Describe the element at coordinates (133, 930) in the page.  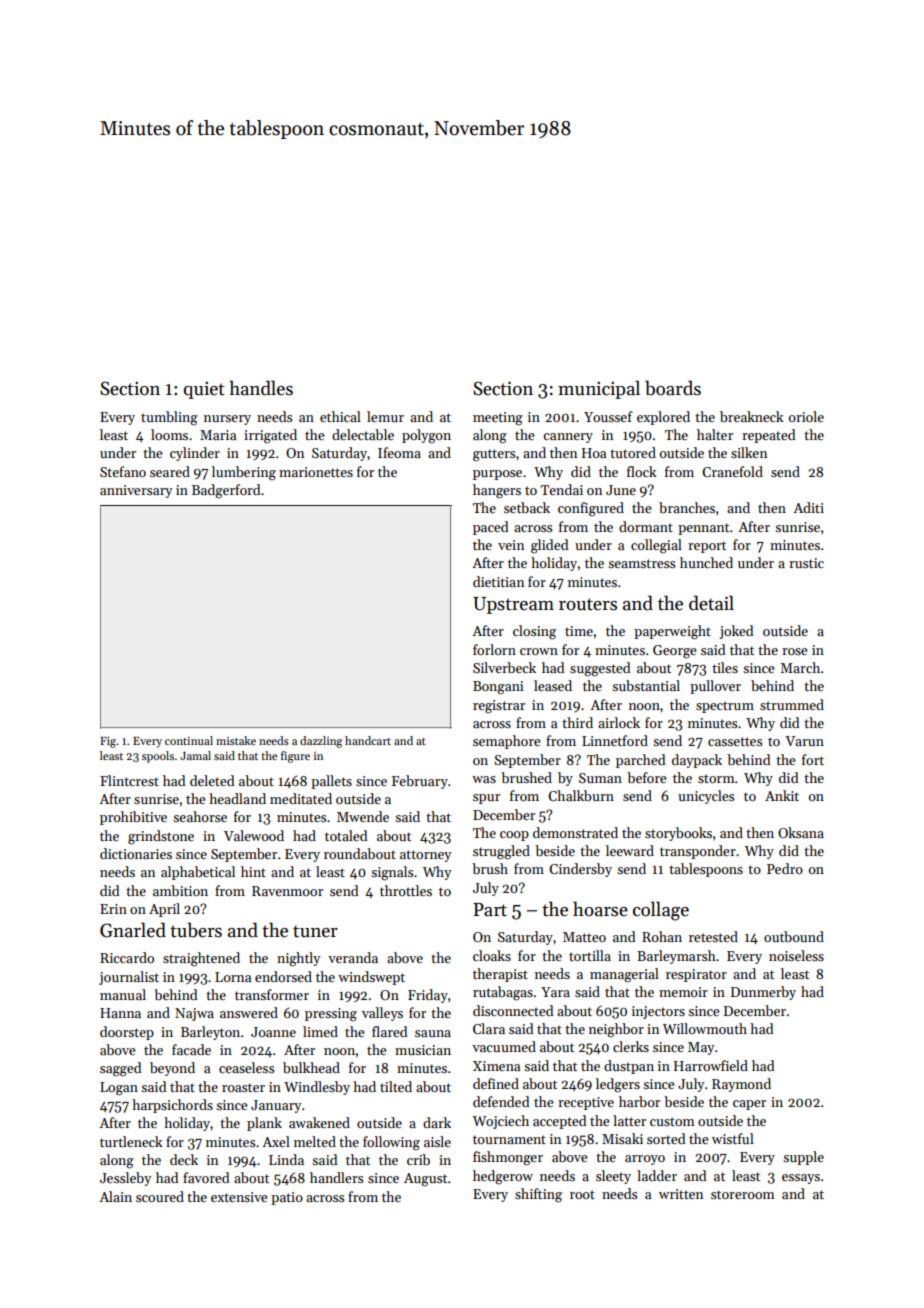
I see `Gnarled` at that location.
